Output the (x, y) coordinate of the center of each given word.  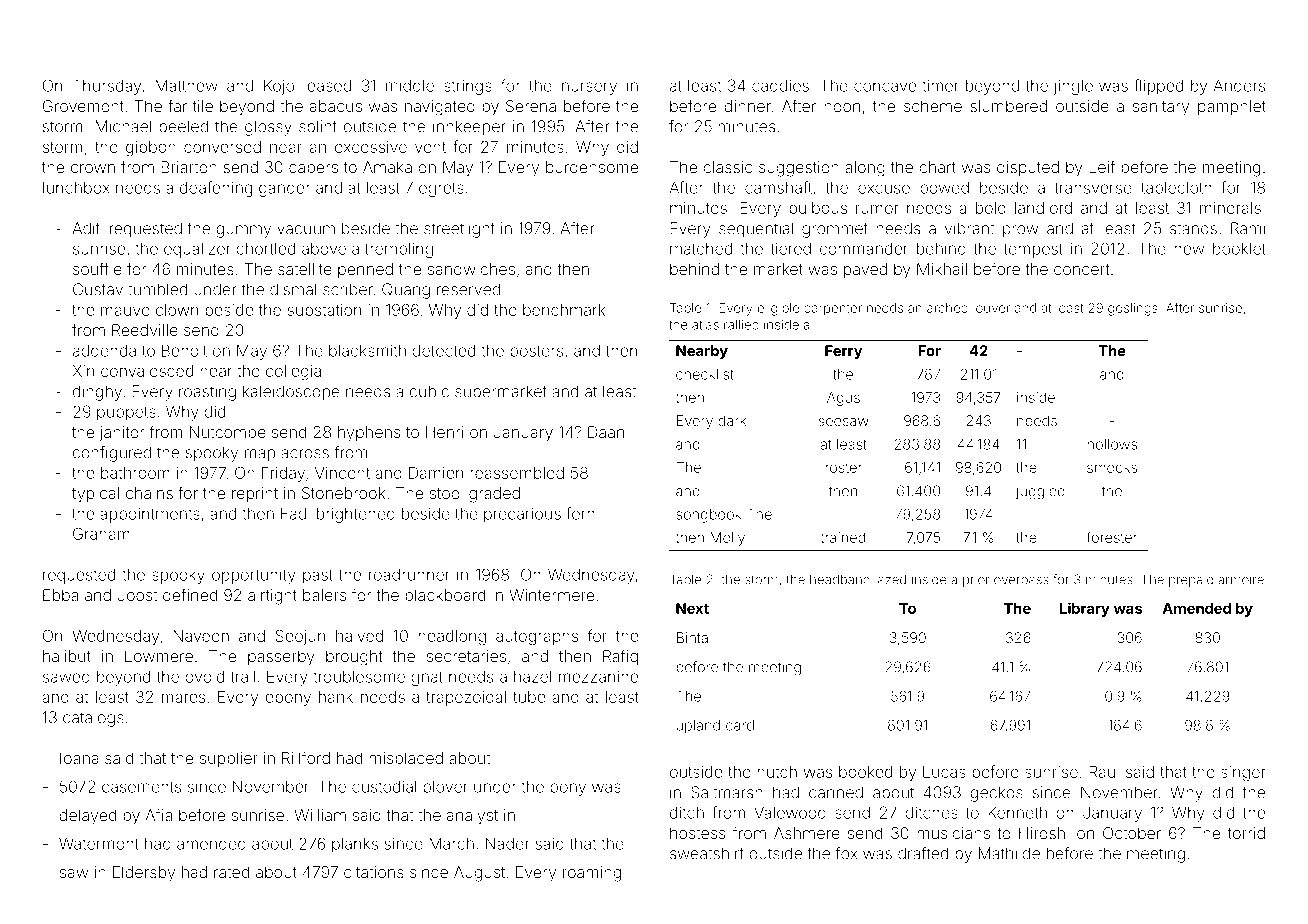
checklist (705, 374)
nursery (589, 88)
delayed (87, 817)
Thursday (107, 87)
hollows (1112, 444)
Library (1085, 609)
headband (840, 579)
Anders (1239, 85)
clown (177, 310)
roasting (207, 393)
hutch (777, 772)
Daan (606, 432)
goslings (1133, 309)
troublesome (359, 677)
